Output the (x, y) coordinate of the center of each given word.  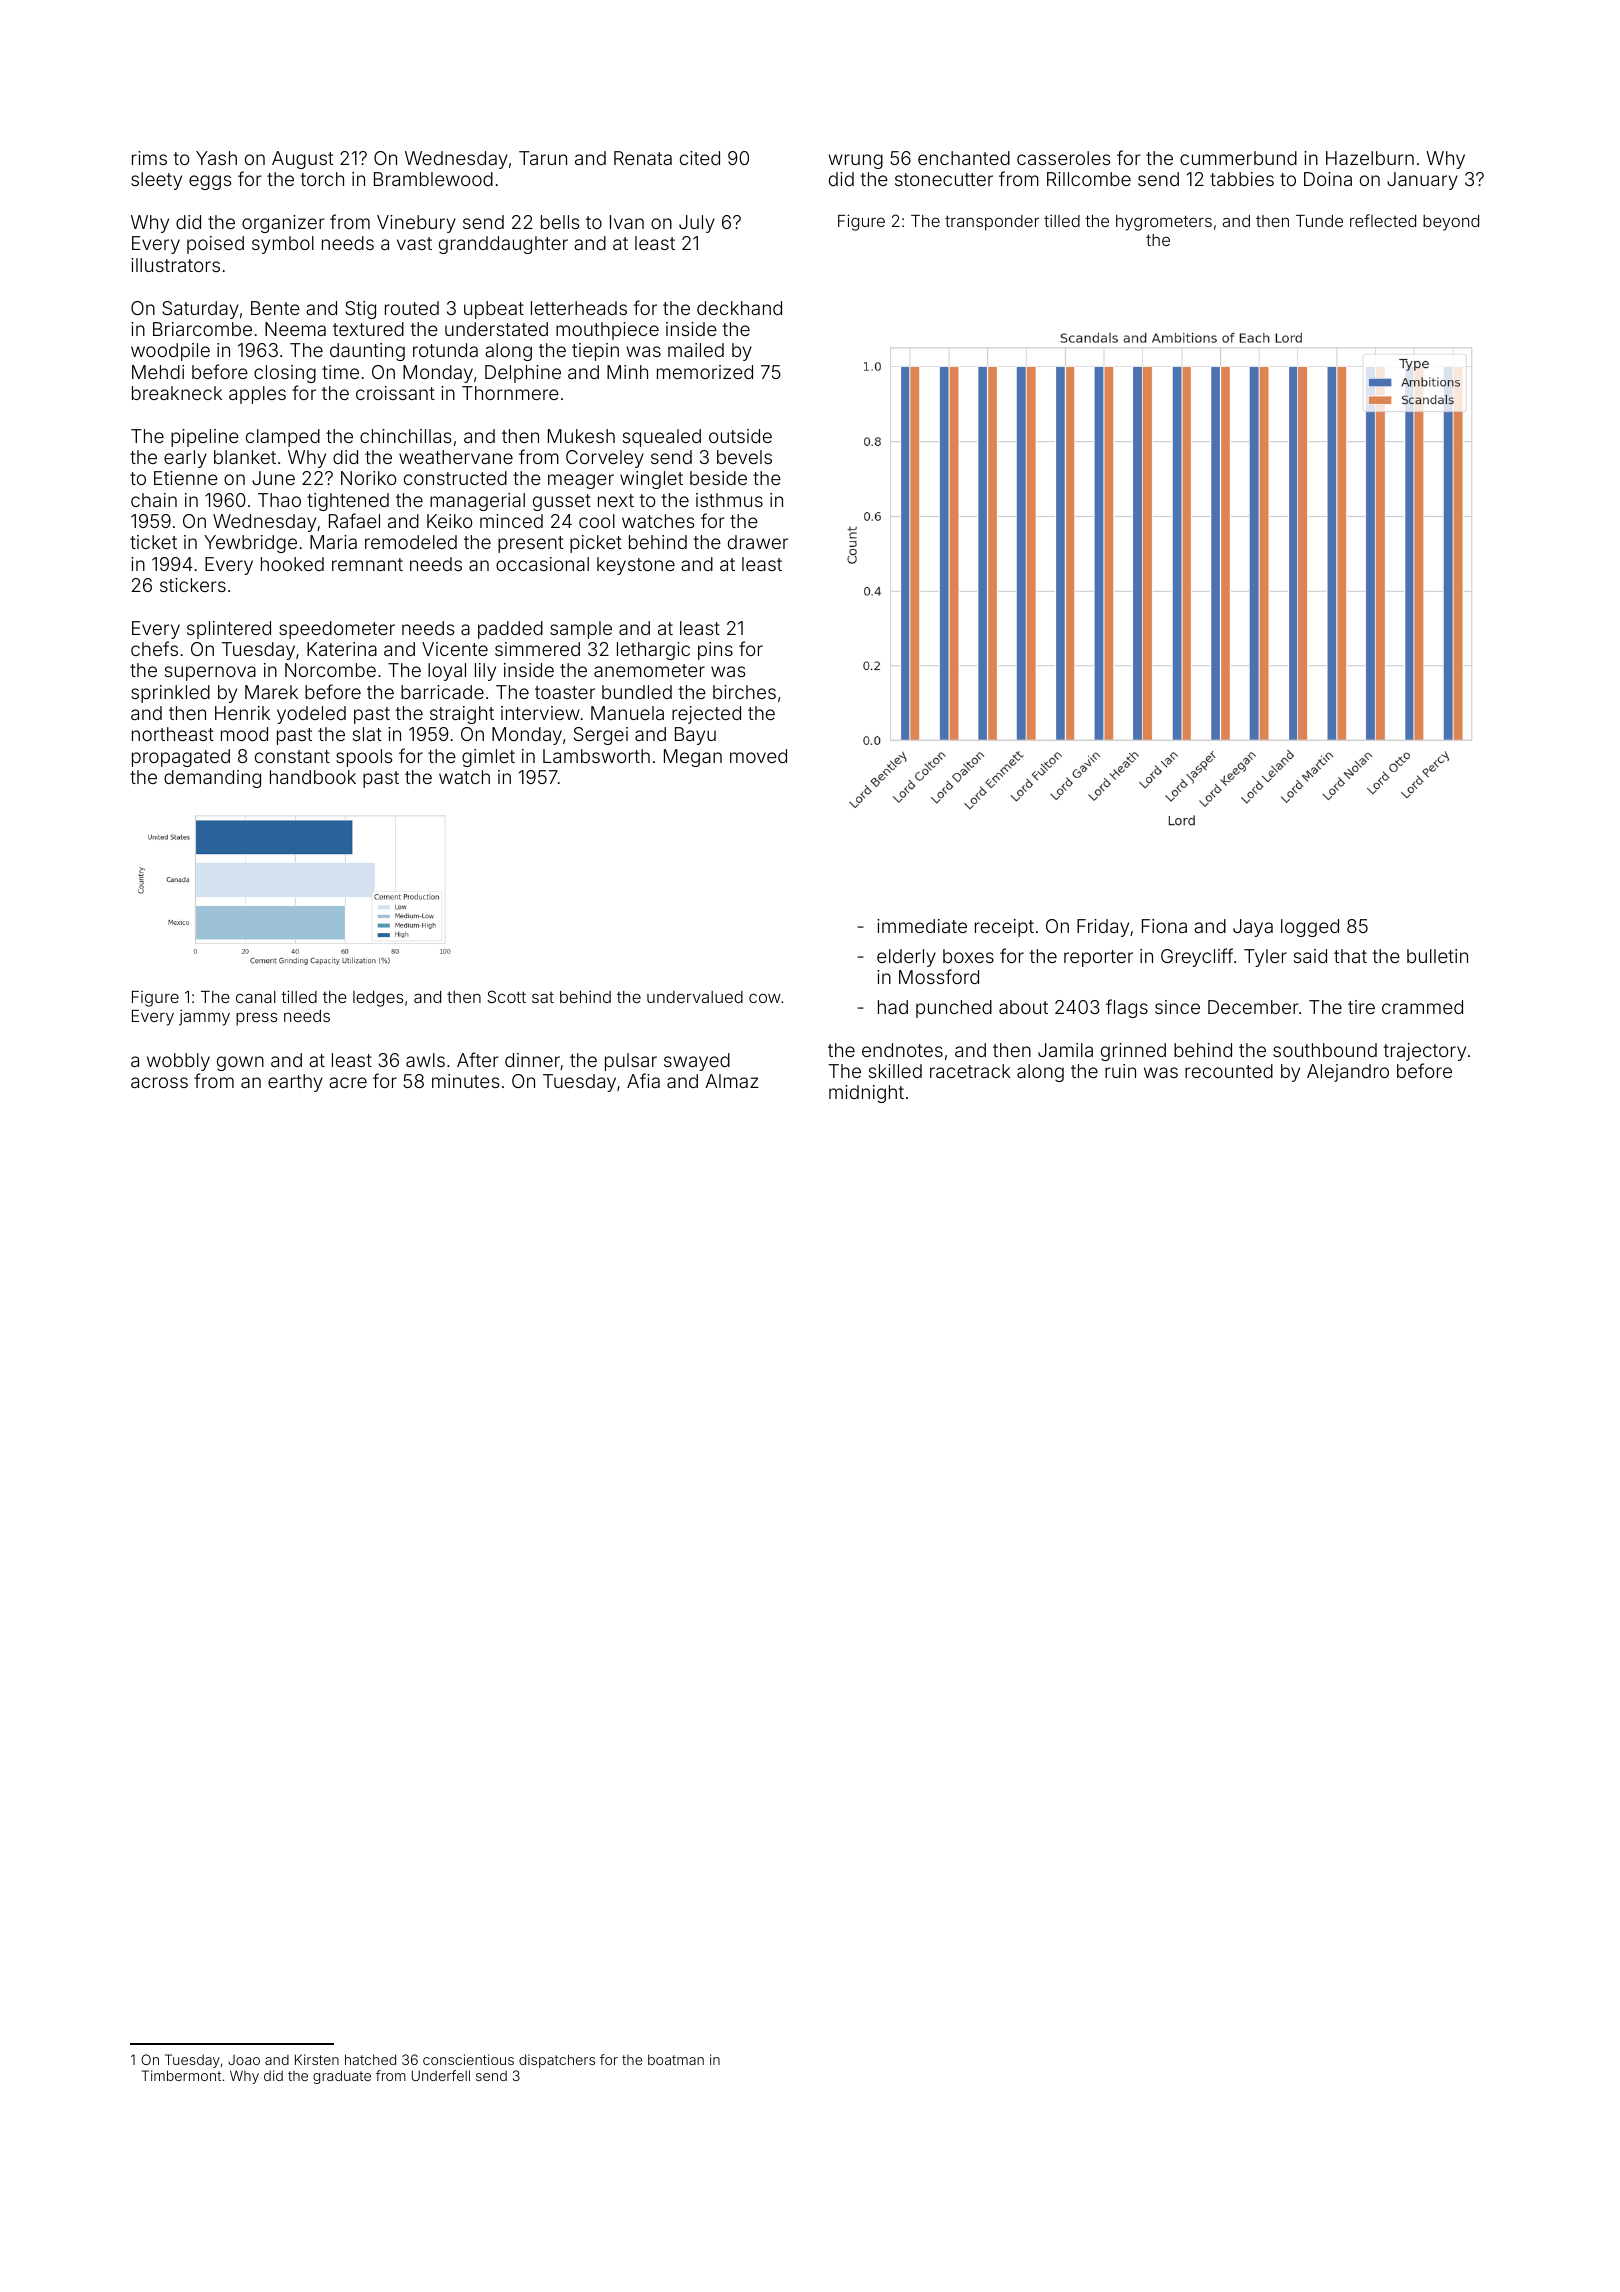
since (1177, 1007)
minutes (465, 1081)
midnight (866, 1094)
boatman (676, 2059)
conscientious (468, 2059)
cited (700, 158)
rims (149, 158)
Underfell (441, 2075)
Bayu (695, 736)
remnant (367, 564)
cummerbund (1238, 158)
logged (1310, 928)
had (893, 1007)
